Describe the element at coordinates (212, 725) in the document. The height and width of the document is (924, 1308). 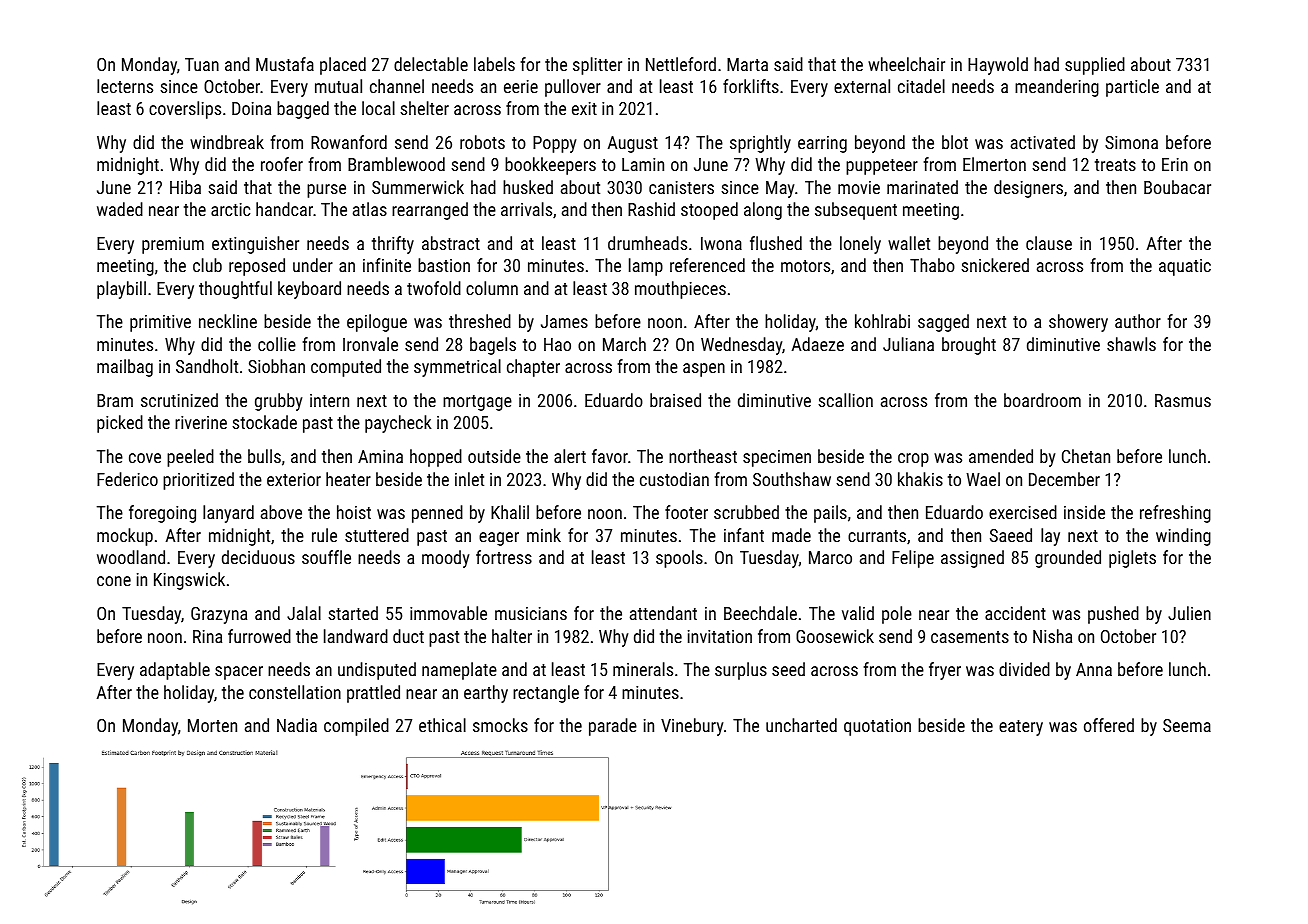
I see `Morten` at that location.
